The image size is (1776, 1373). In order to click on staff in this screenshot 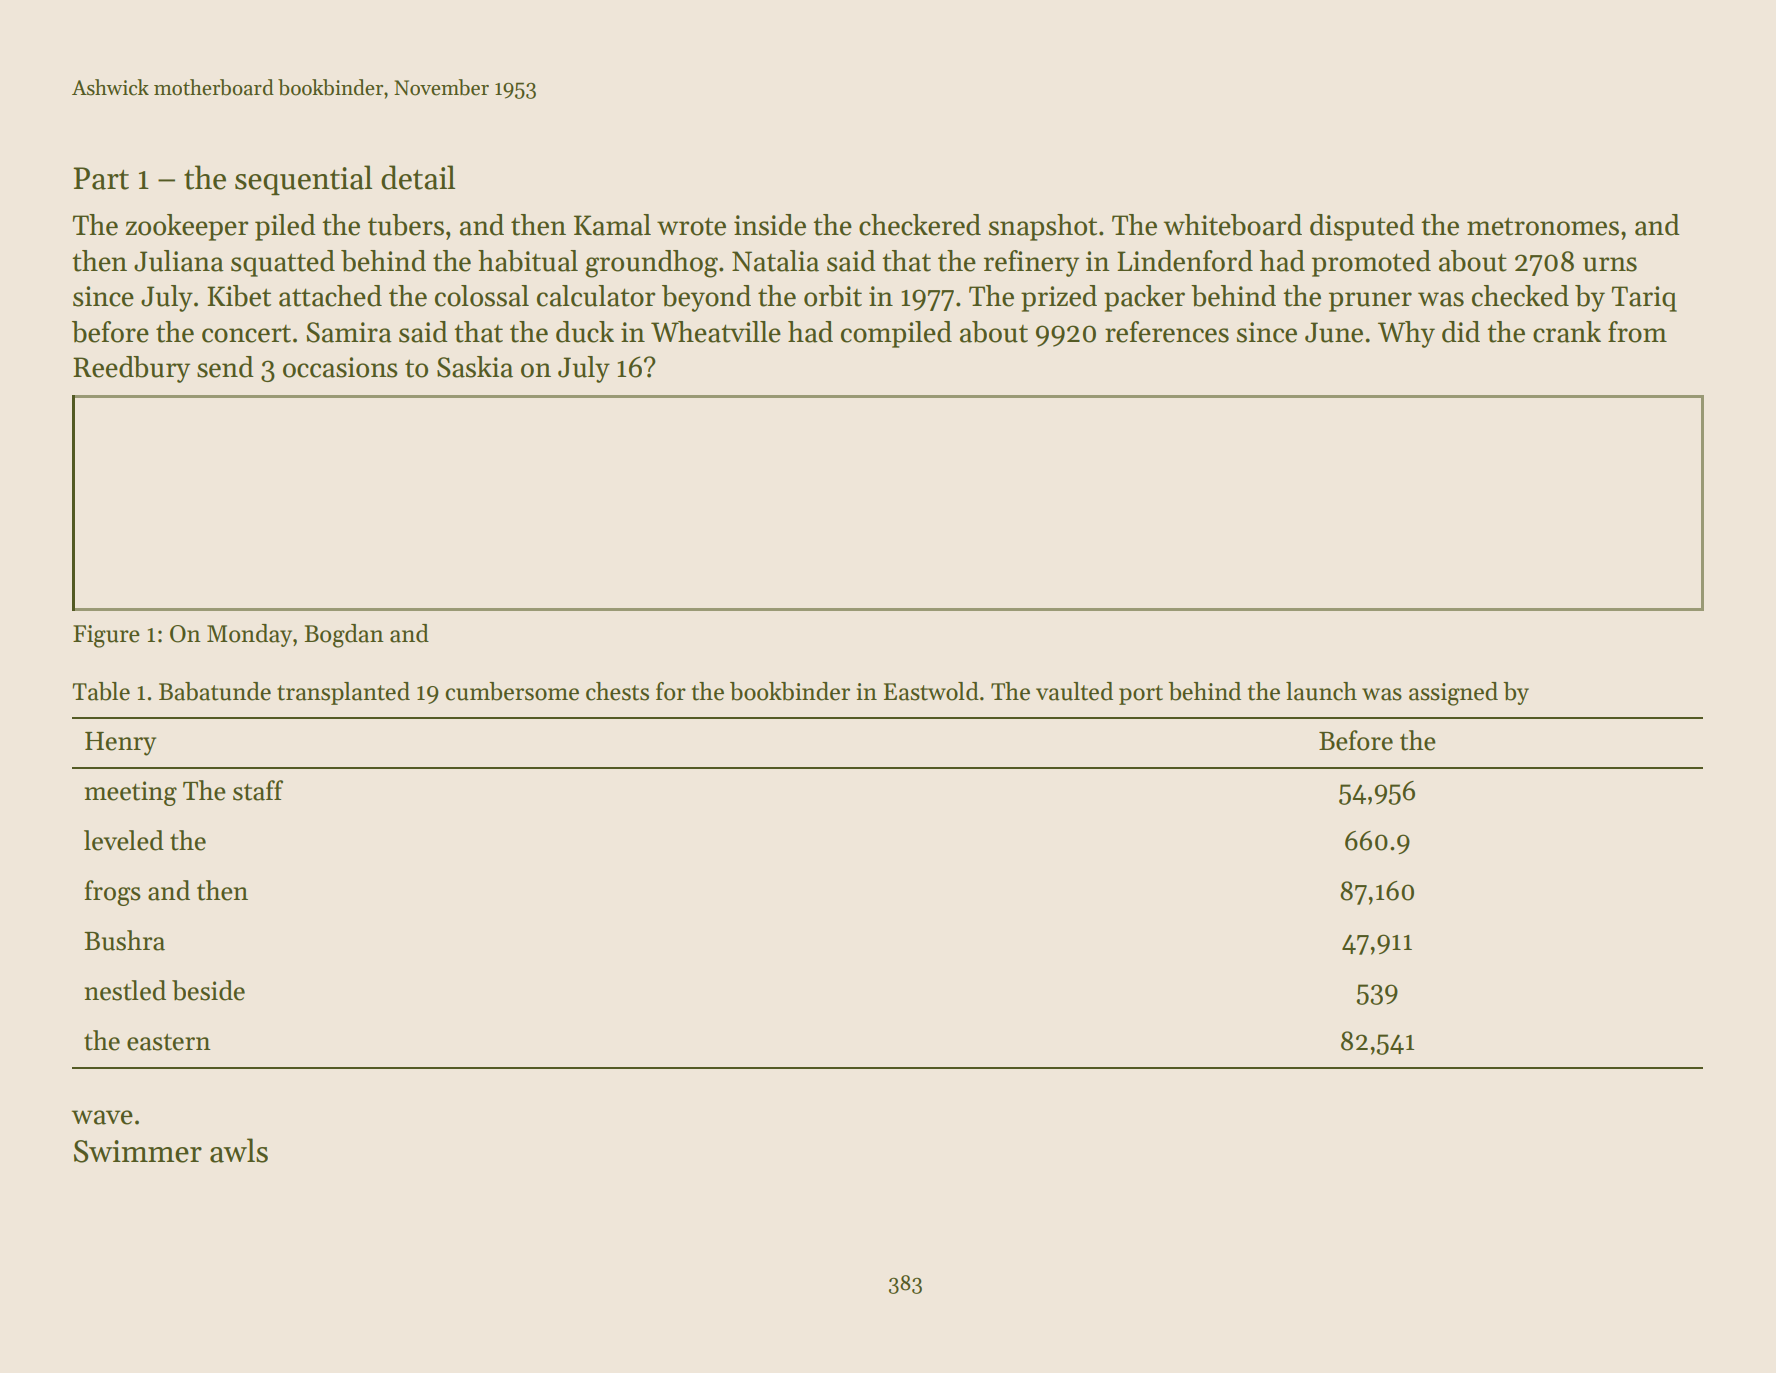, I will do `click(258, 790)`.
